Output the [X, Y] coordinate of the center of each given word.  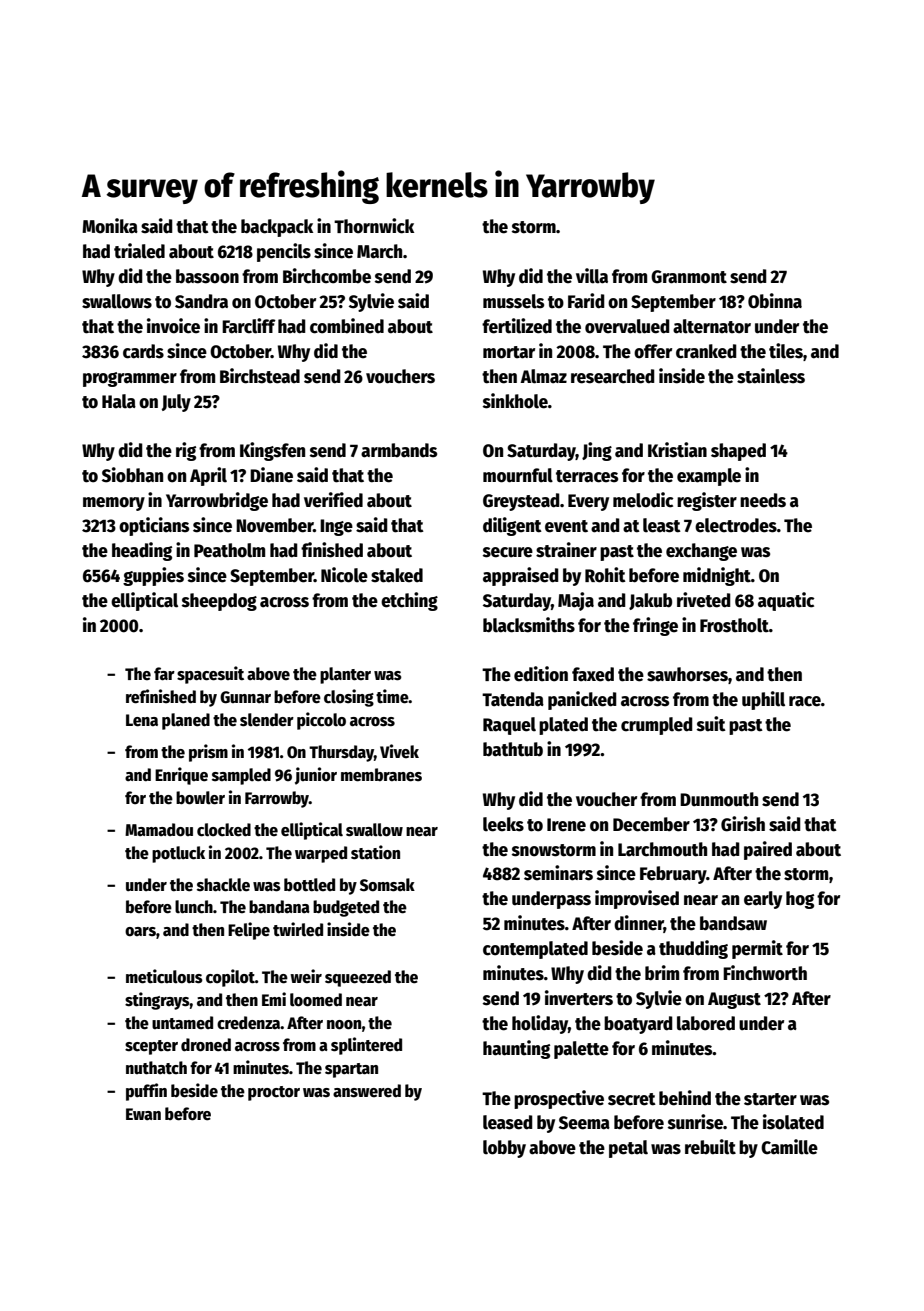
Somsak [387, 885]
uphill [763, 700]
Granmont [689, 277]
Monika [110, 226]
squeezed [358, 978]
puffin [146, 1092]
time [392, 696]
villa [592, 276]
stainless [771, 376]
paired [768, 850]
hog [800, 900]
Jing [597, 451]
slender [267, 720]
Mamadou [159, 830]
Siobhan [132, 475]
